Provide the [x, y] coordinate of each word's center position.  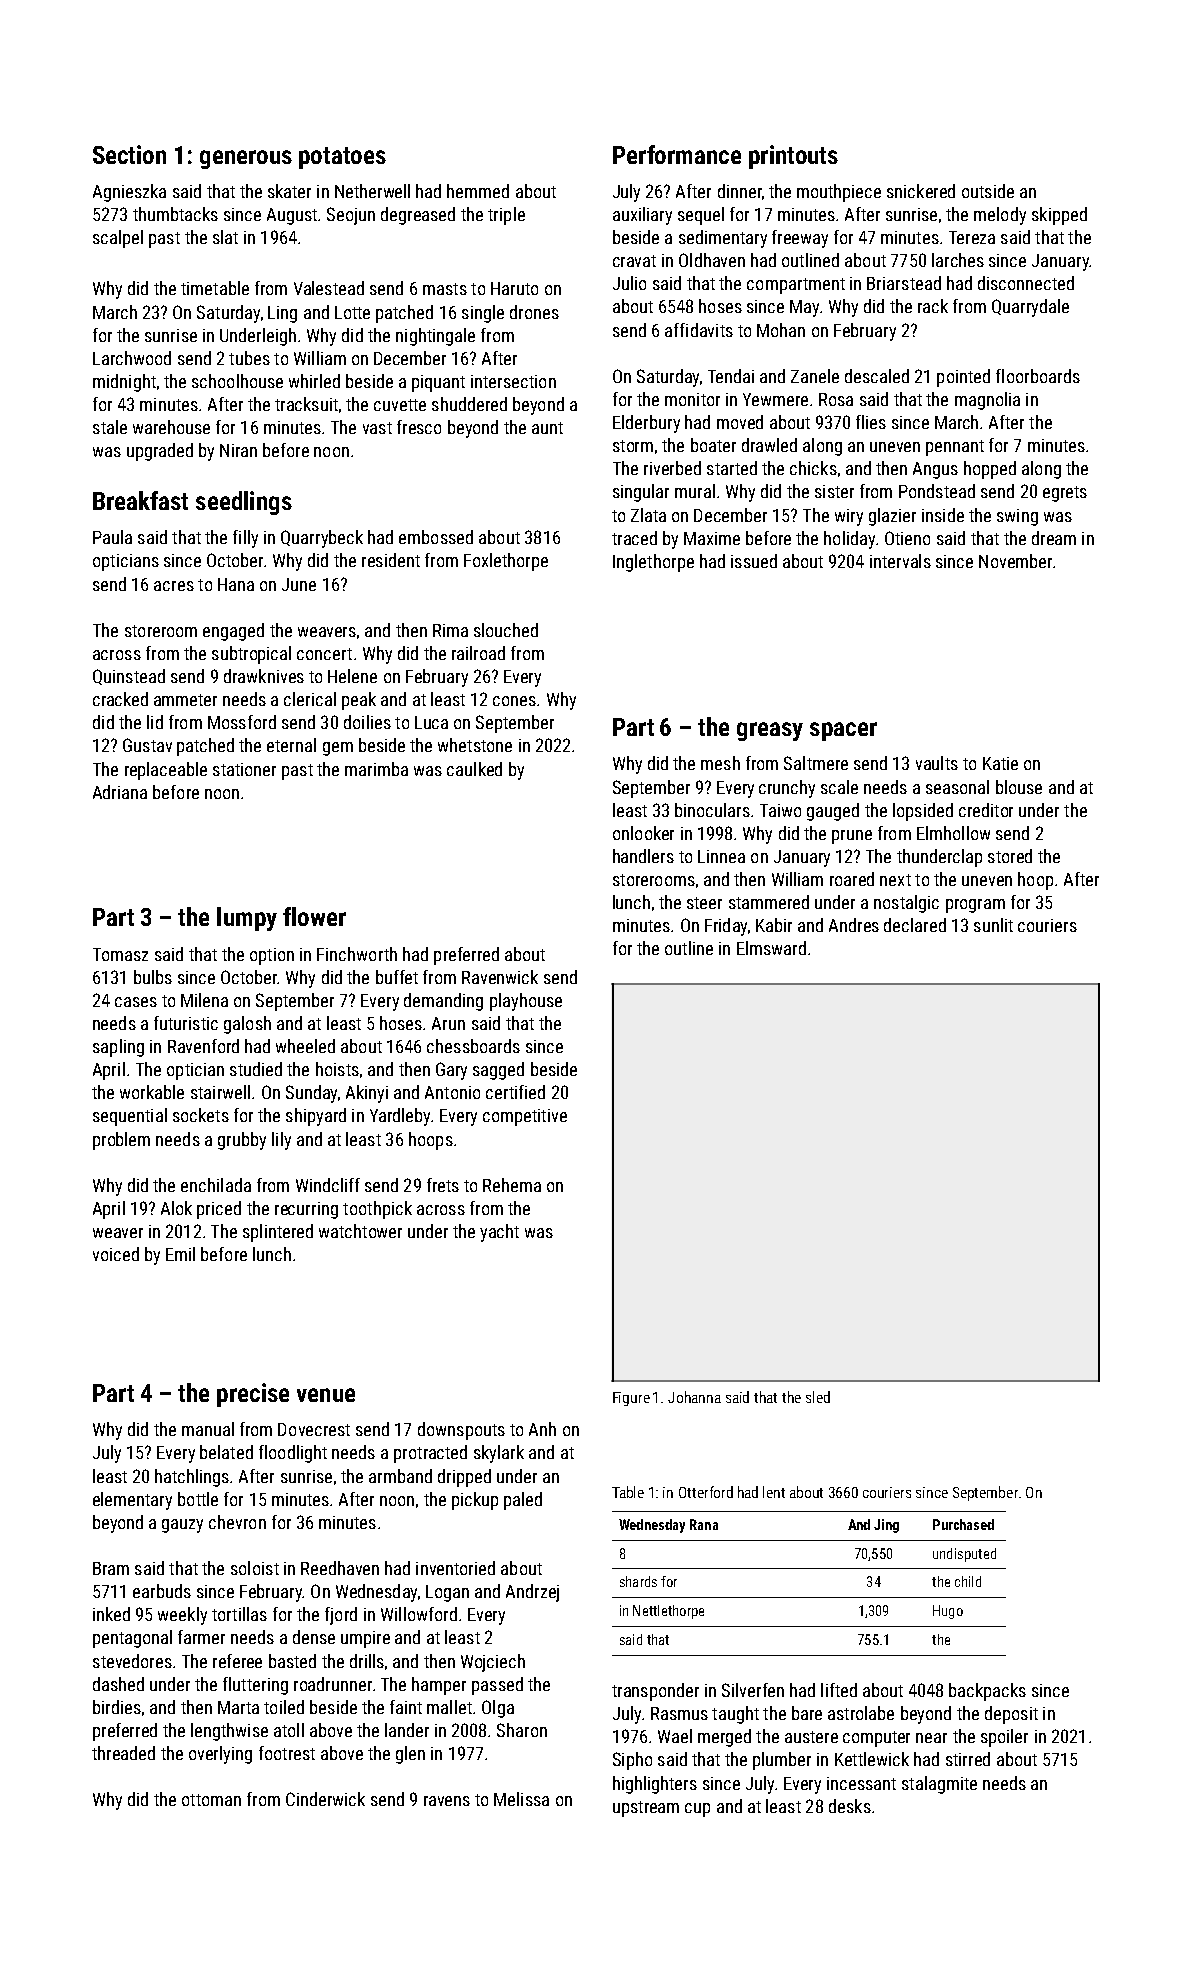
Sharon [522, 1730]
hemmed [478, 191]
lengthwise [229, 1732]
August [292, 216]
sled [818, 1397]
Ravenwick [500, 977]
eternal [291, 745]
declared [915, 925]
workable [152, 1092]
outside [988, 191]
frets [443, 1185]
